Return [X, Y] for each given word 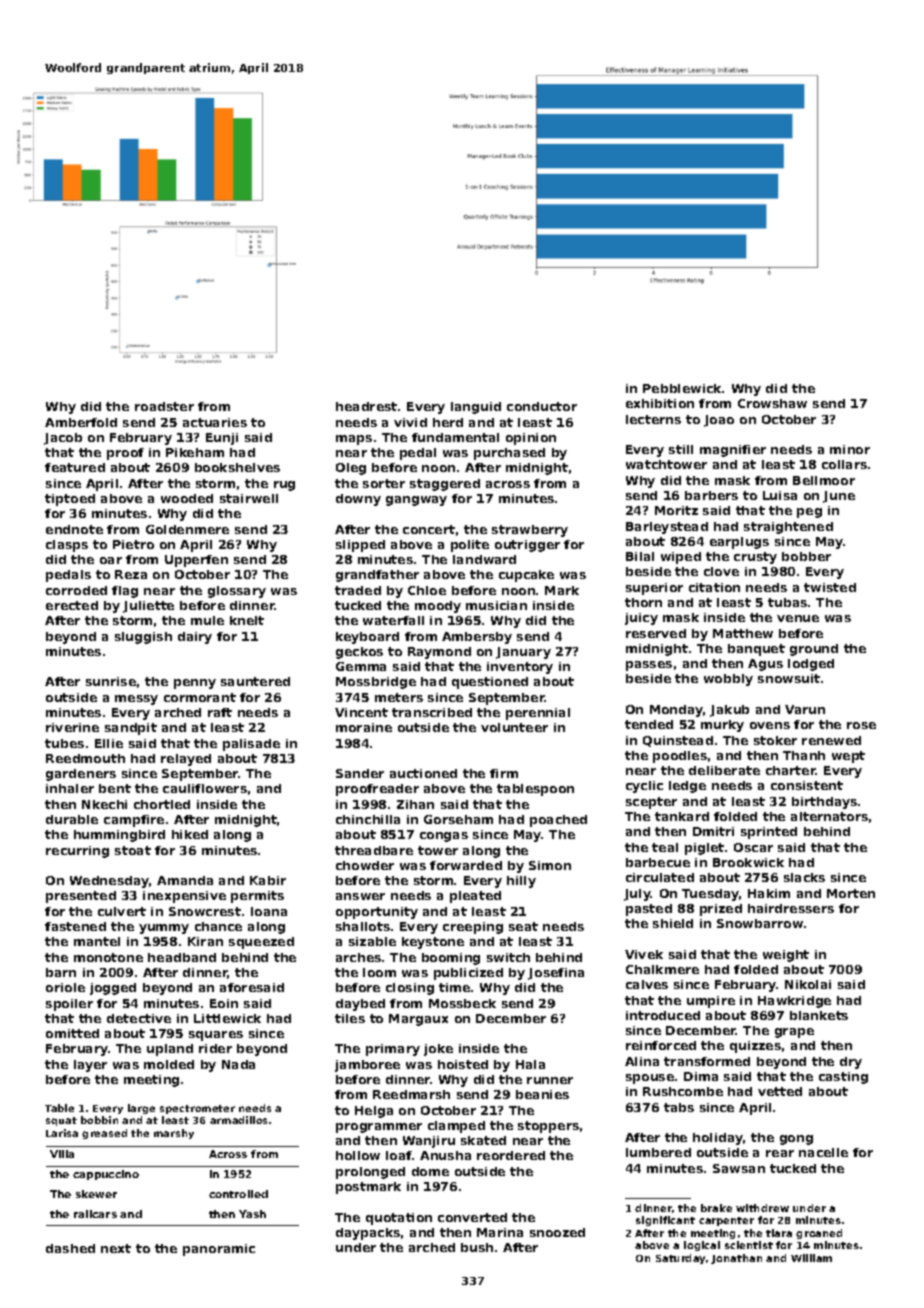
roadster [164, 406]
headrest [366, 406]
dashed [70, 1248]
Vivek [644, 954]
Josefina [556, 974]
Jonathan [736, 1259]
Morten [851, 893]
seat [523, 926]
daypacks [368, 1234]
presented [81, 897]
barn [61, 972]
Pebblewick [683, 388]
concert [429, 529]
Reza [131, 574]
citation [714, 587]
